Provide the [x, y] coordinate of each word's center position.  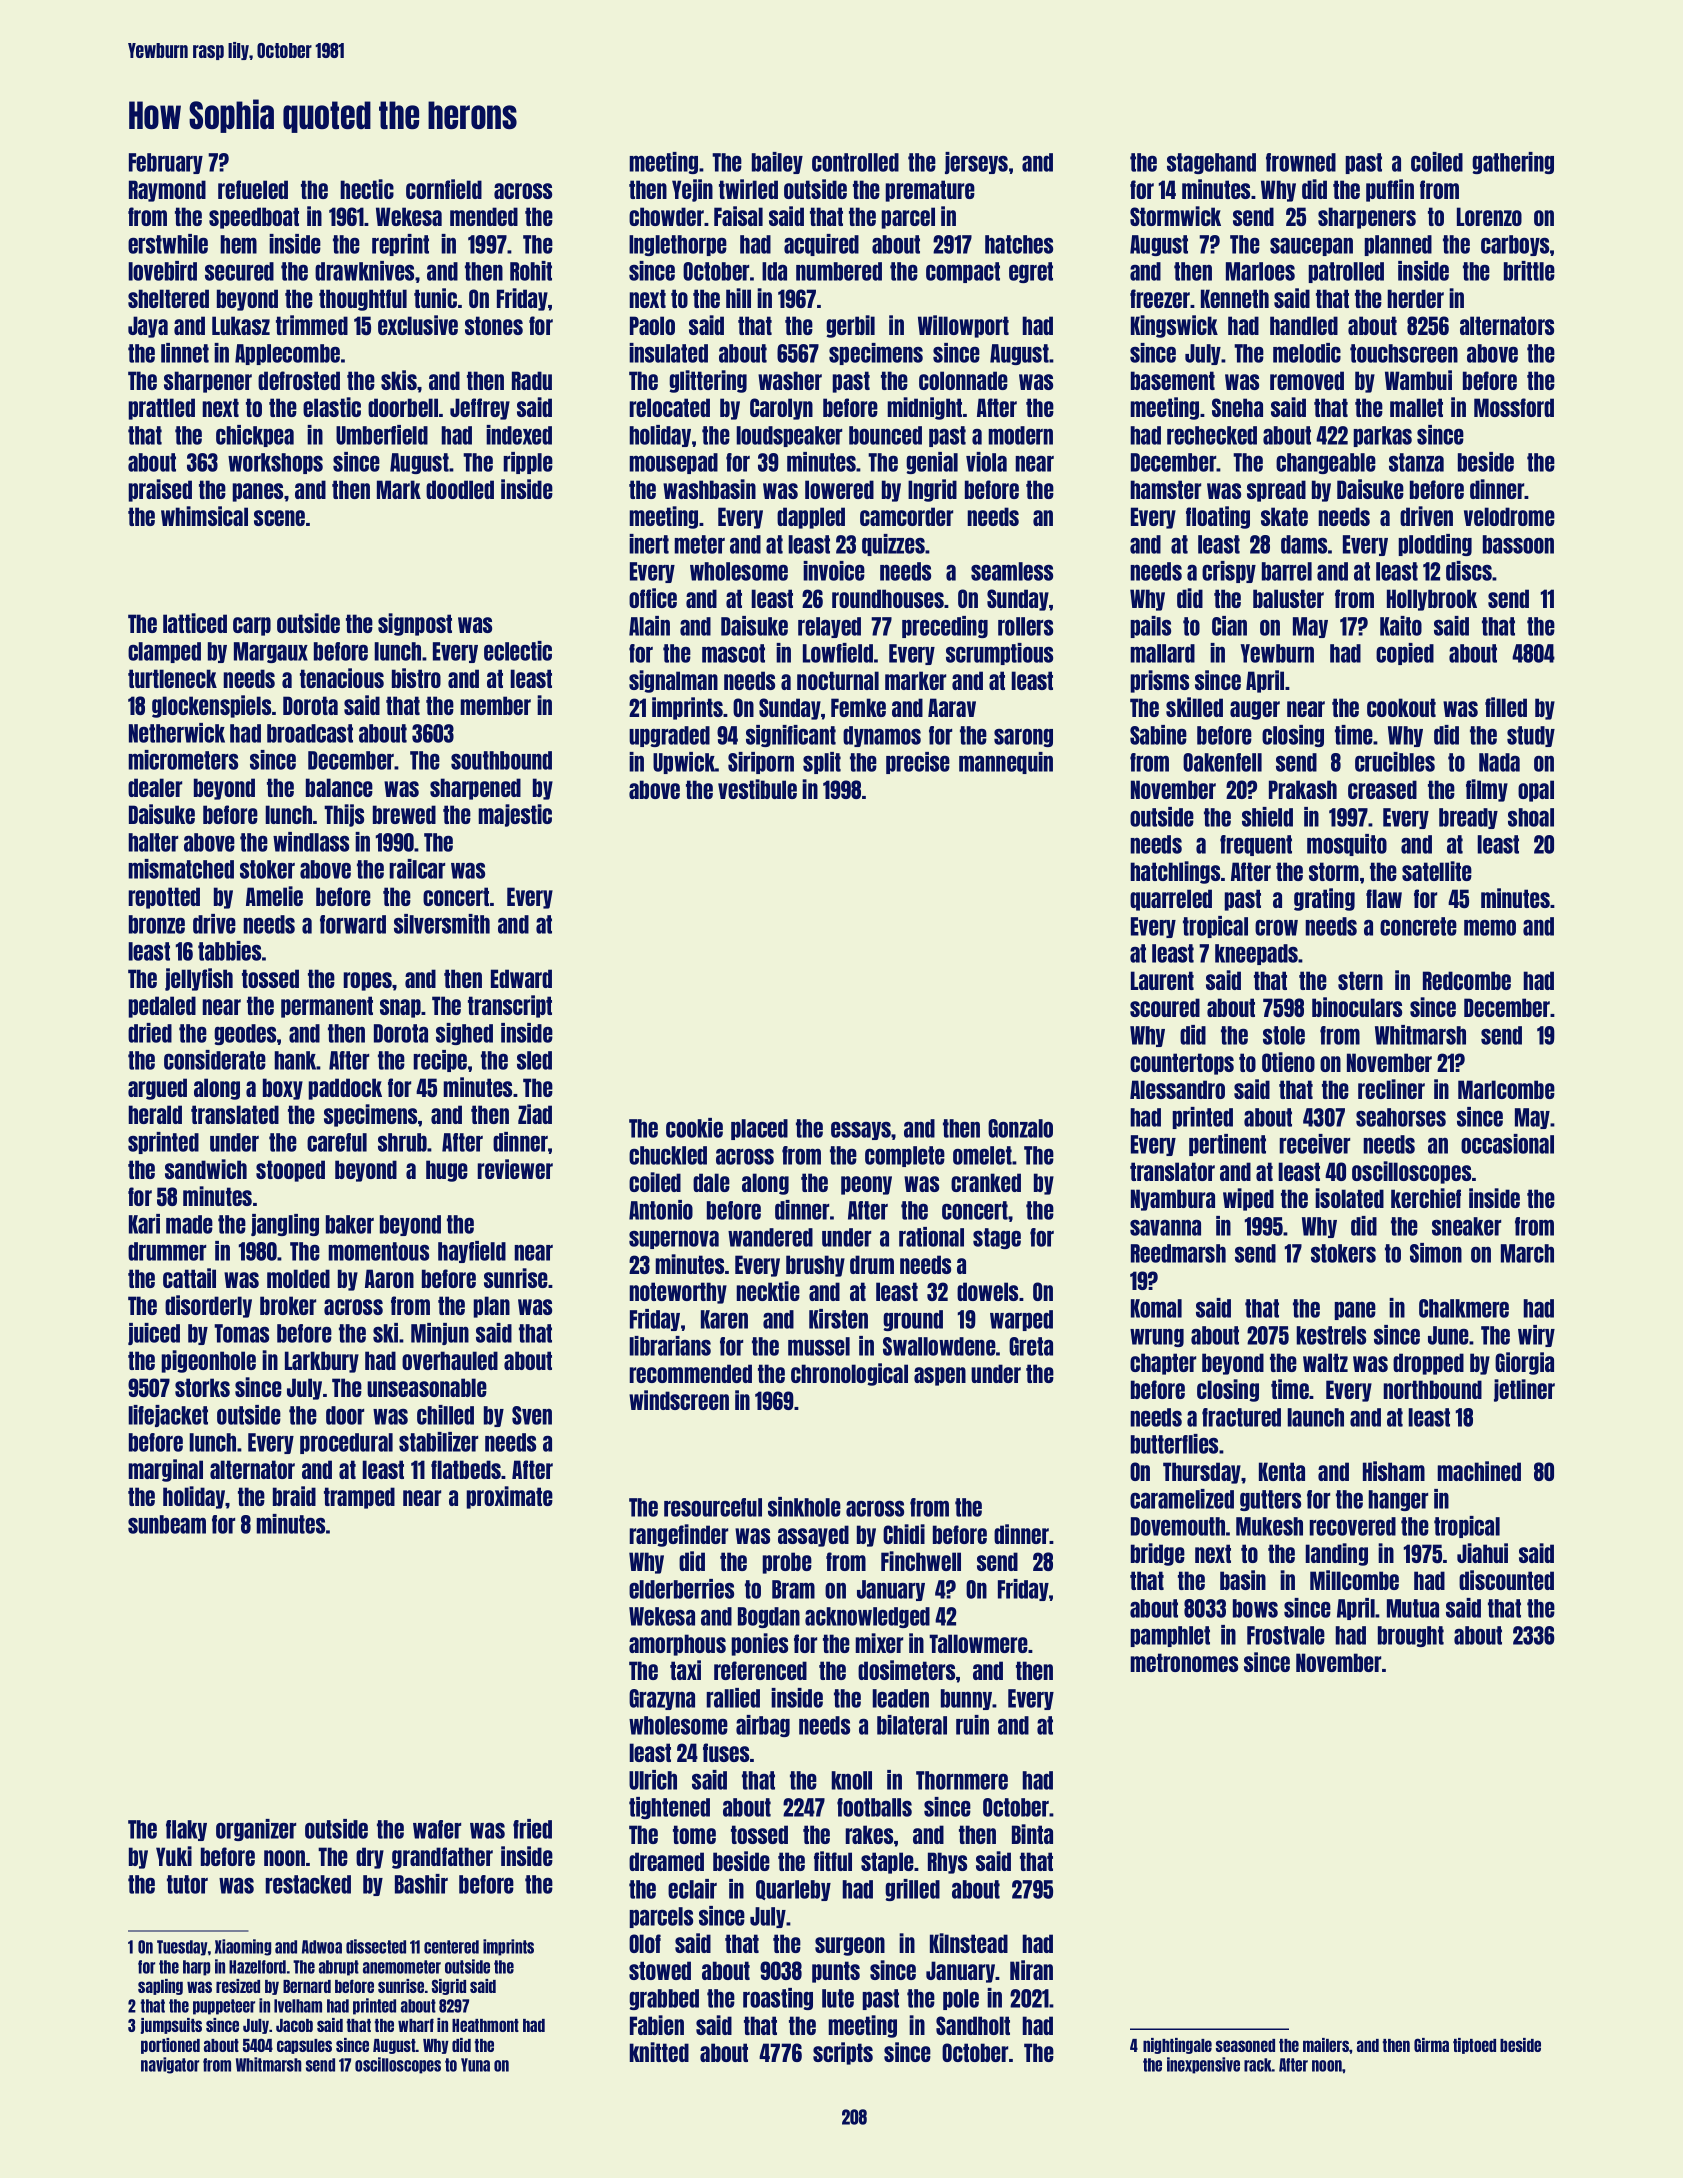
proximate [509, 1497]
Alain [649, 626]
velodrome [1509, 516]
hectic [367, 189]
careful [337, 1142]
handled [1304, 325]
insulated [668, 353]
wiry [1536, 1336]
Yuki [174, 1856]
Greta [1031, 1346]
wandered [770, 1237]
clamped [164, 652]
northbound [1432, 1389]
